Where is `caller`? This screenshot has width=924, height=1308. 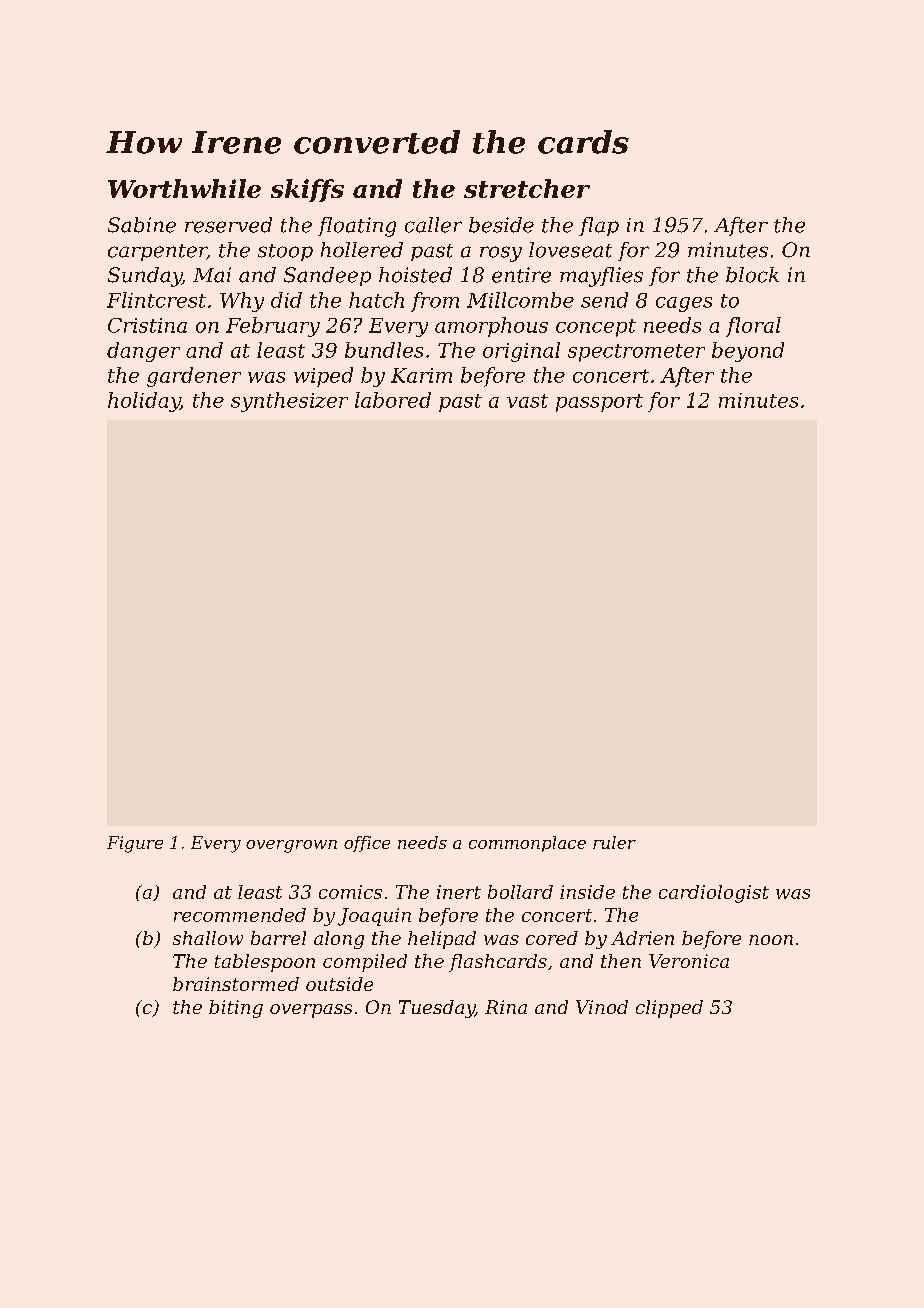 caller is located at coordinates (433, 225).
